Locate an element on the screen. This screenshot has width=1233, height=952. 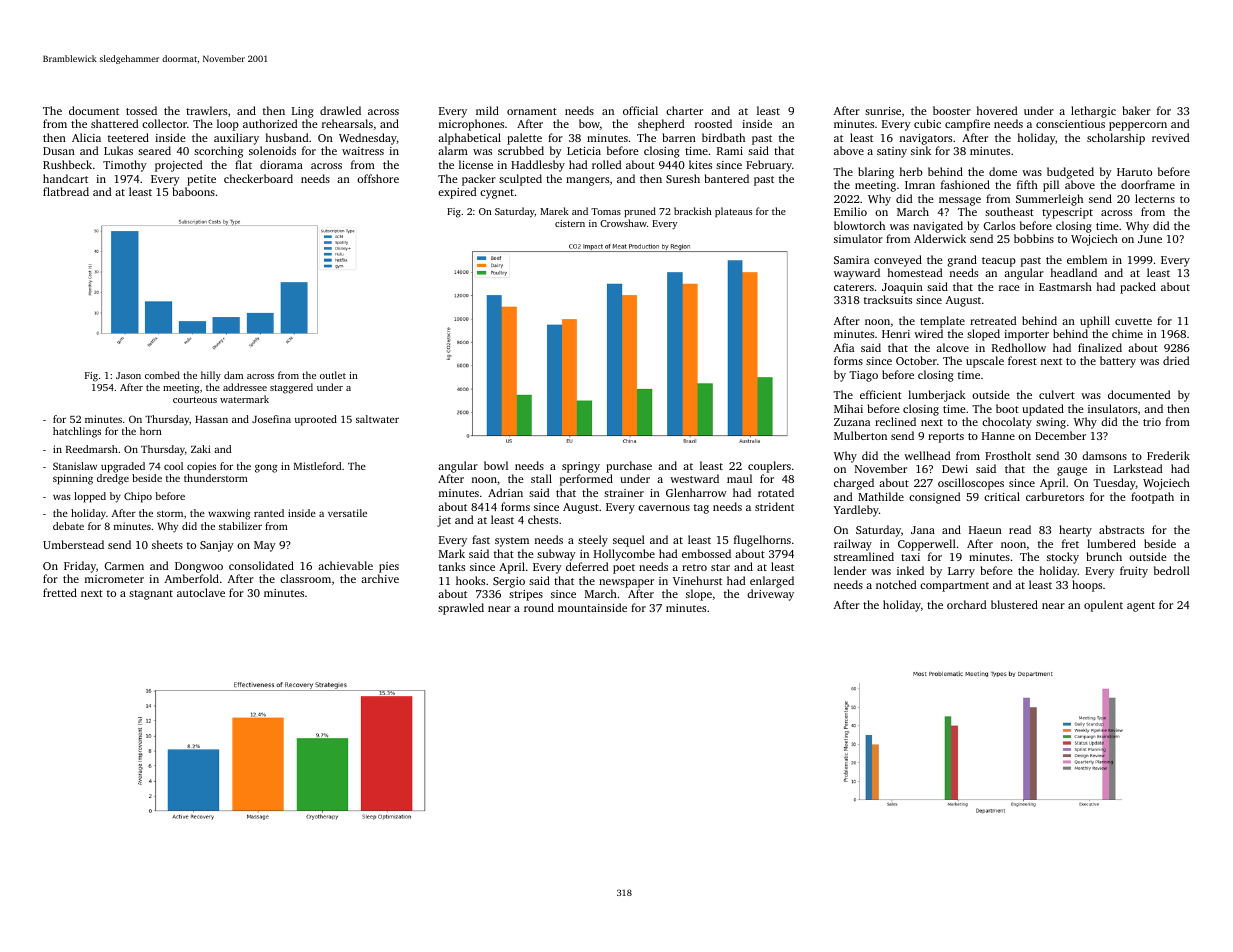
Jason is located at coordinates (128, 375).
